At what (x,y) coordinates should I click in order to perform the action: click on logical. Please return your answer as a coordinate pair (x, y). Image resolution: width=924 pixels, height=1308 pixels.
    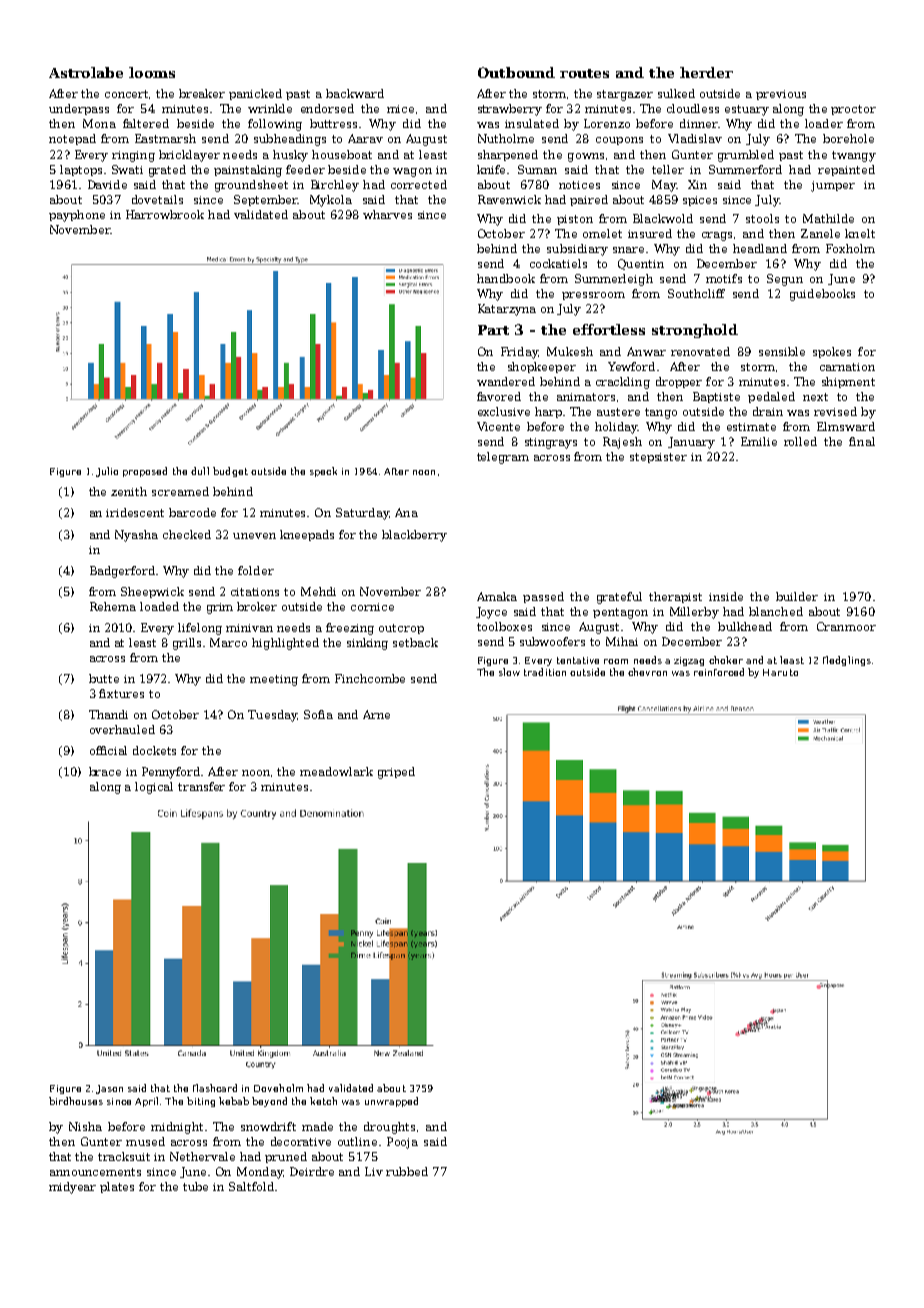
    Looking at the image, I should click on (154, 788).
